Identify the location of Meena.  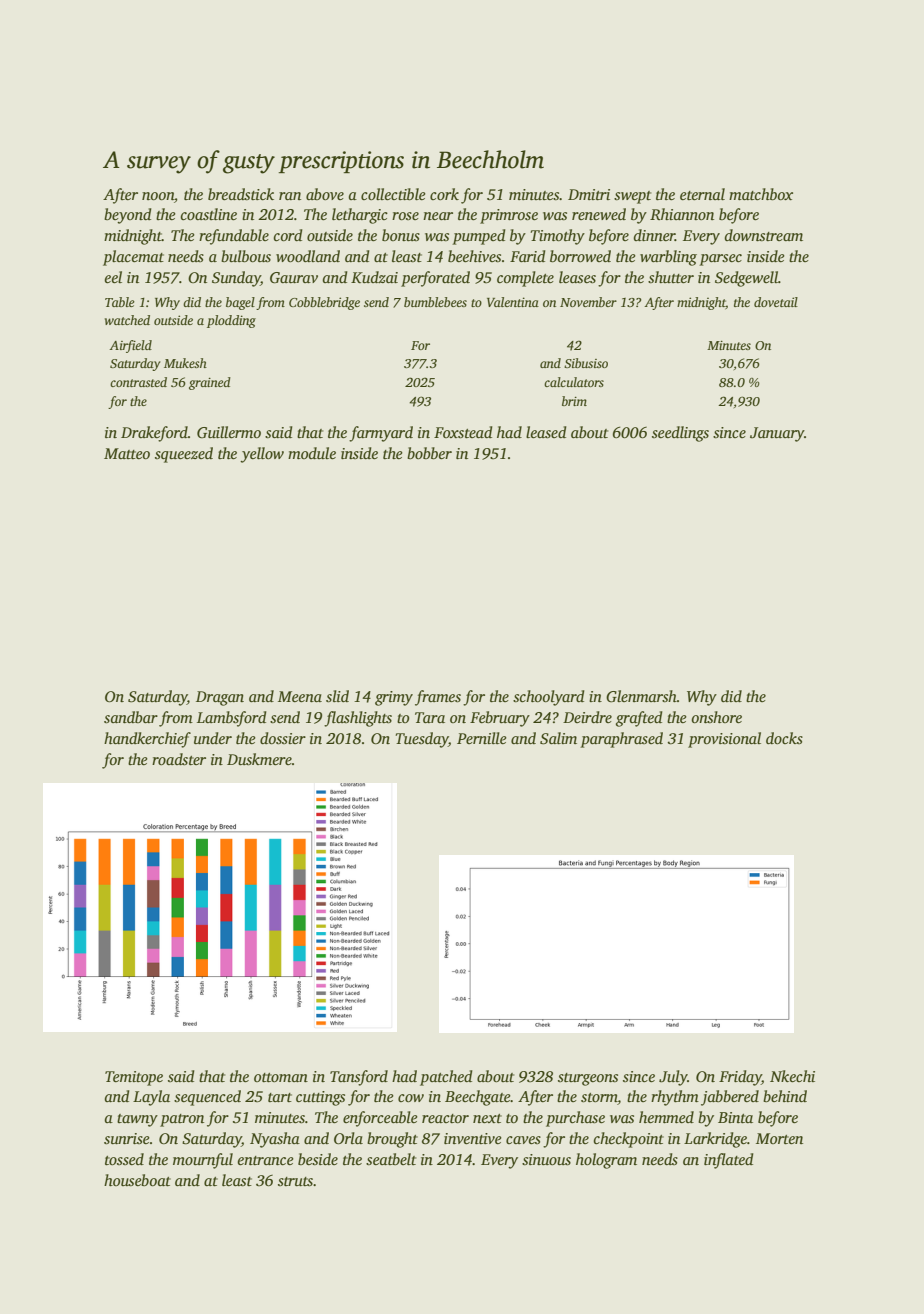
(300, 696).
